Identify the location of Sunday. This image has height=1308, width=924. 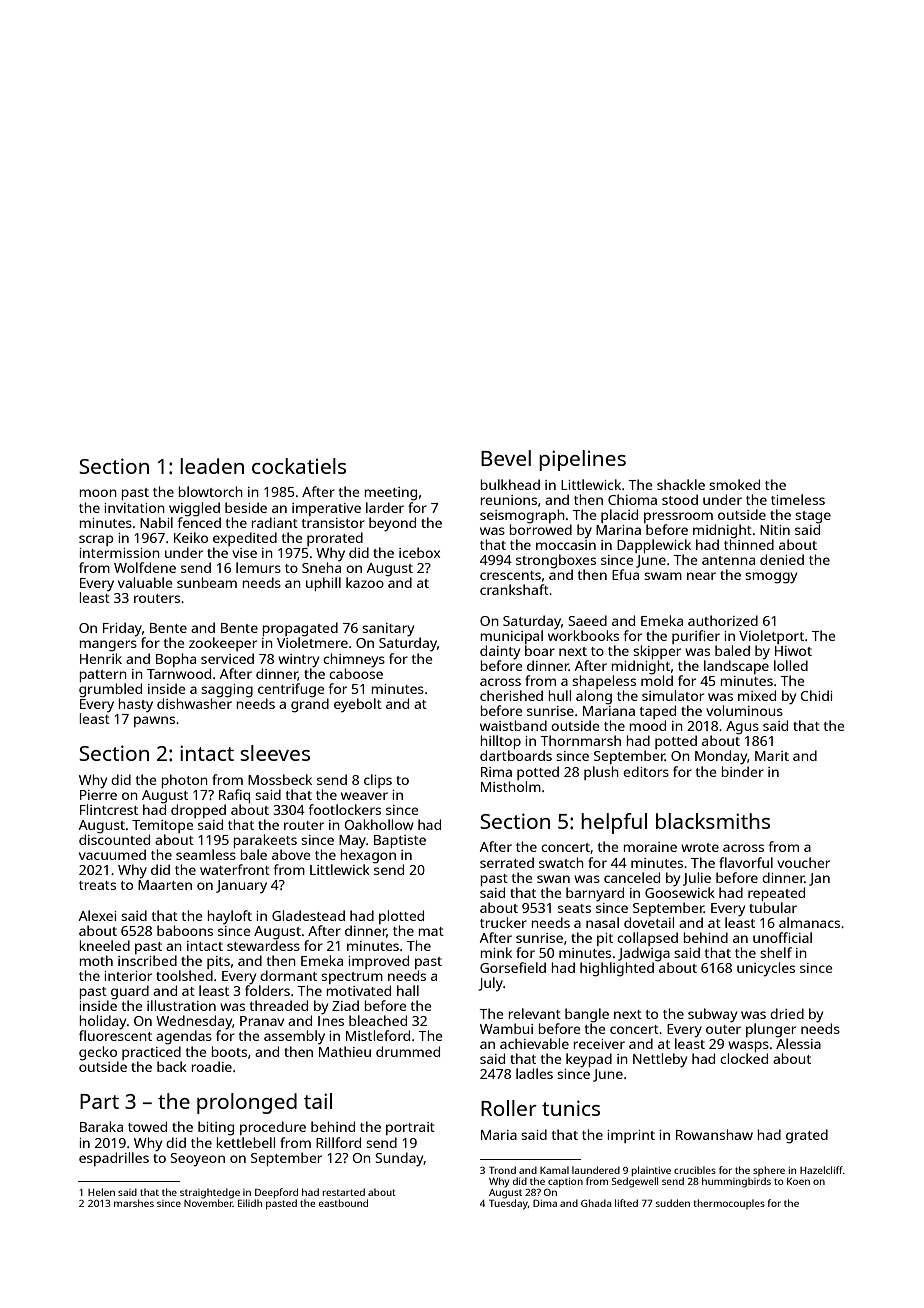
(400, 1159).
